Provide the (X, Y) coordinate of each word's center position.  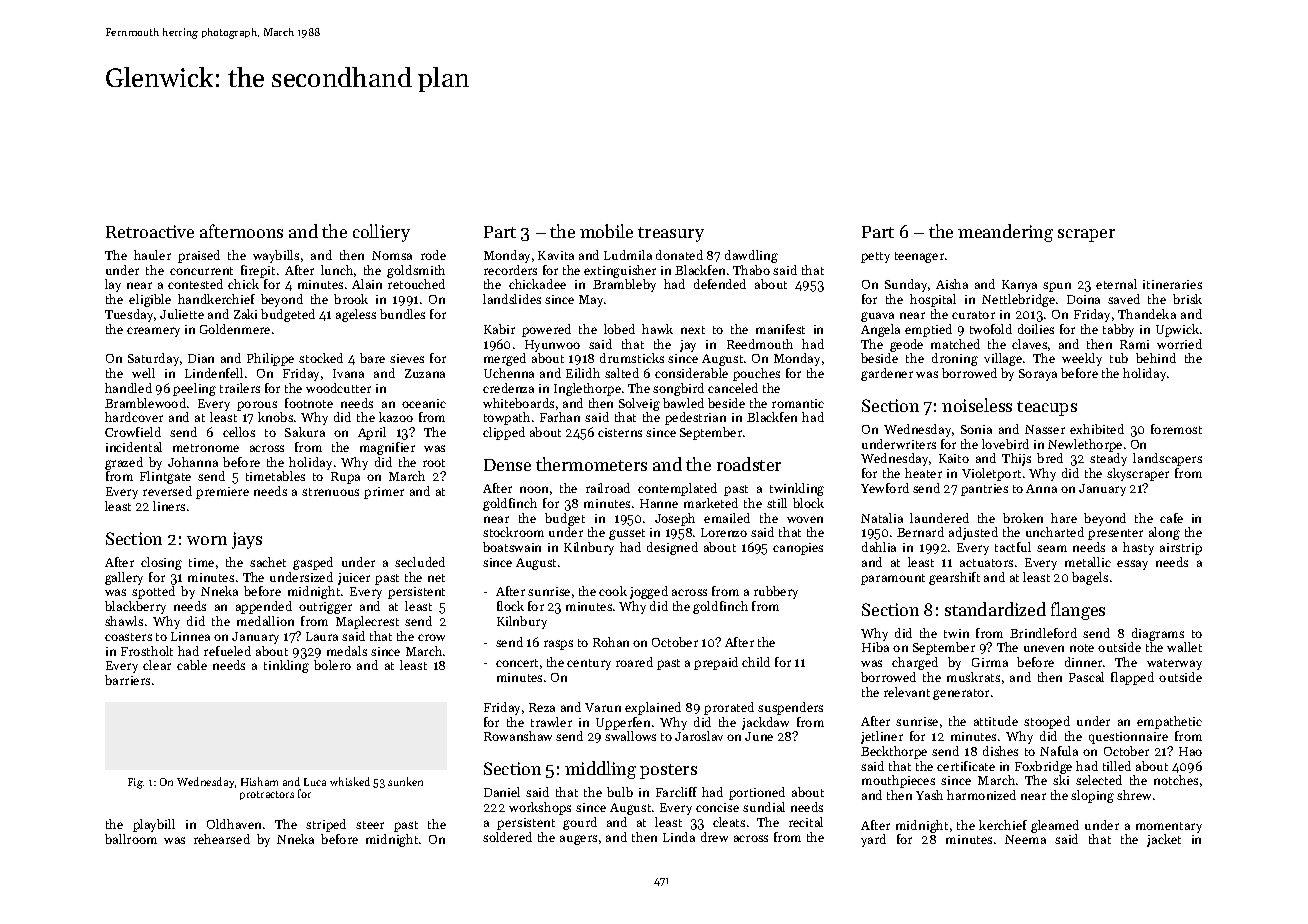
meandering (1005, 233)
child (756, 662)
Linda (679, 837)
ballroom (131, 839)
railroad (608, 488)
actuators (986, 563)
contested (195, 284)
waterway (1174, 664)
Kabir (499, 329)
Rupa (345, 478)
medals (347, 651)
